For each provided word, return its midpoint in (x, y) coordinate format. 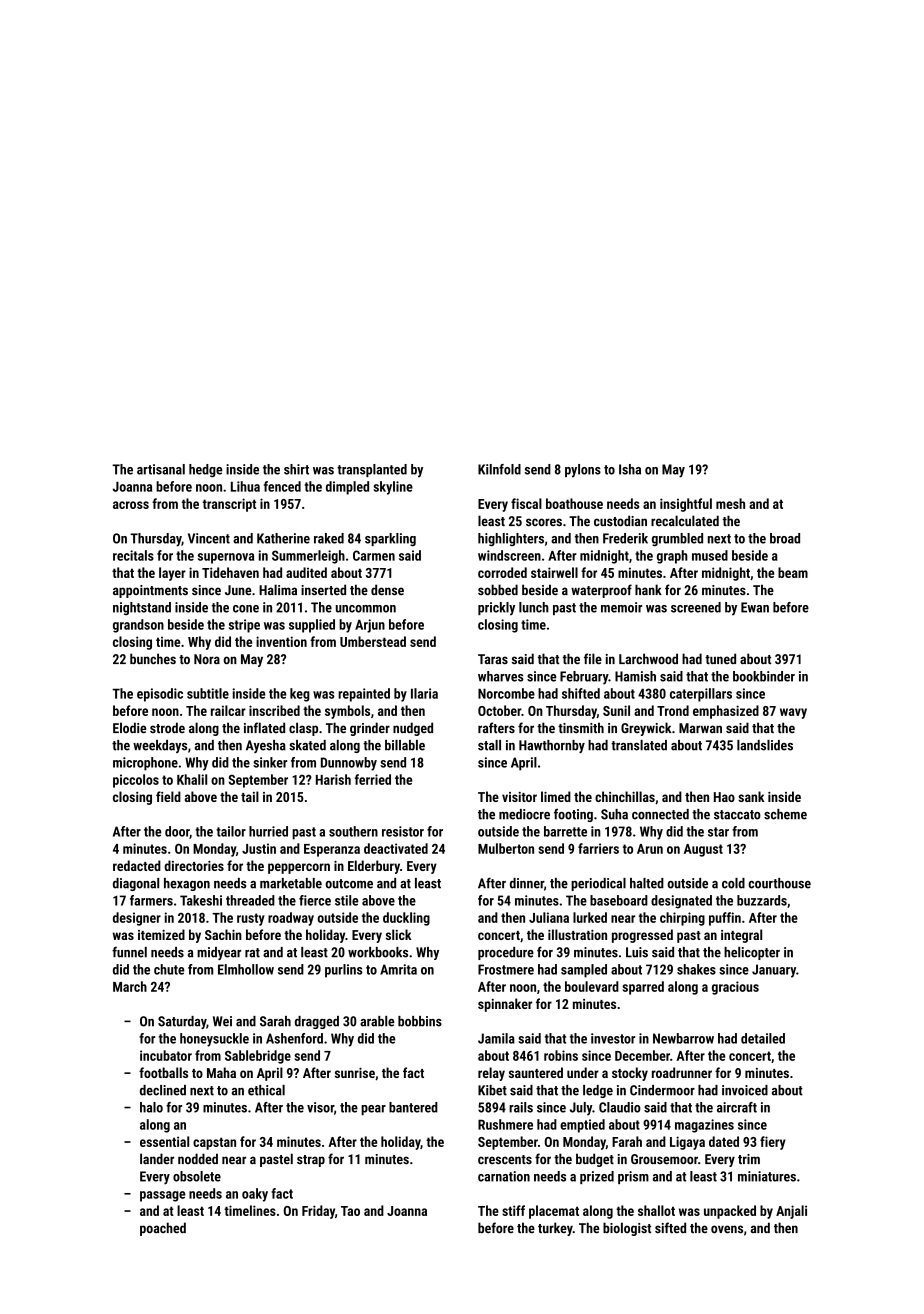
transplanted (372, 470)
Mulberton (506, 848)
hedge (205, 470)
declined (163, 1090)
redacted (137, 865)
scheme (785, 814)
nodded (198, 1158)
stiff (513, 1210)
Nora (207, 659)
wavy (793, 713)
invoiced (745, 1090)
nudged (413, 729)
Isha (630, 469)
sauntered (536, 1072)
